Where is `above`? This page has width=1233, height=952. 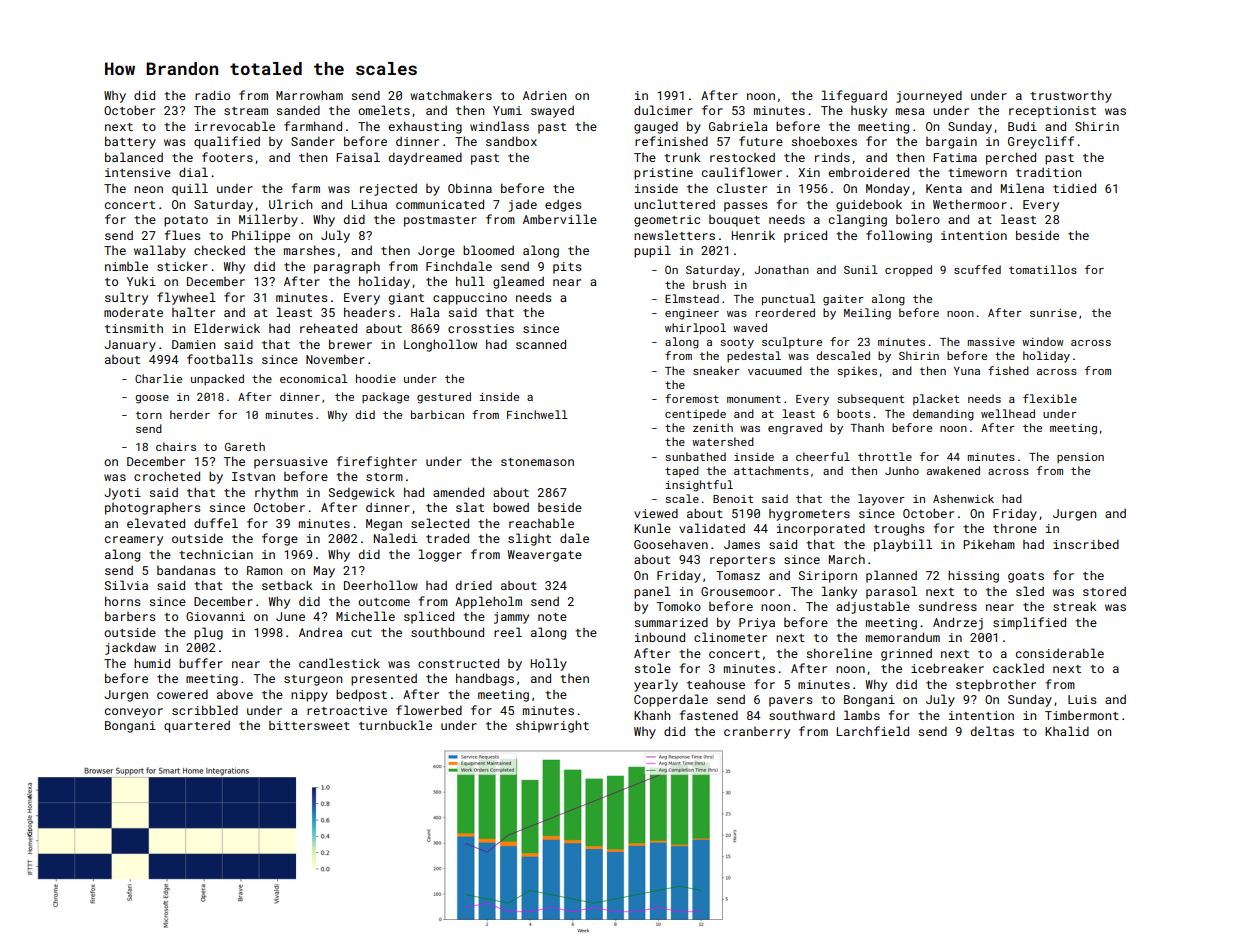 above is located at coordinates (235, 694).
